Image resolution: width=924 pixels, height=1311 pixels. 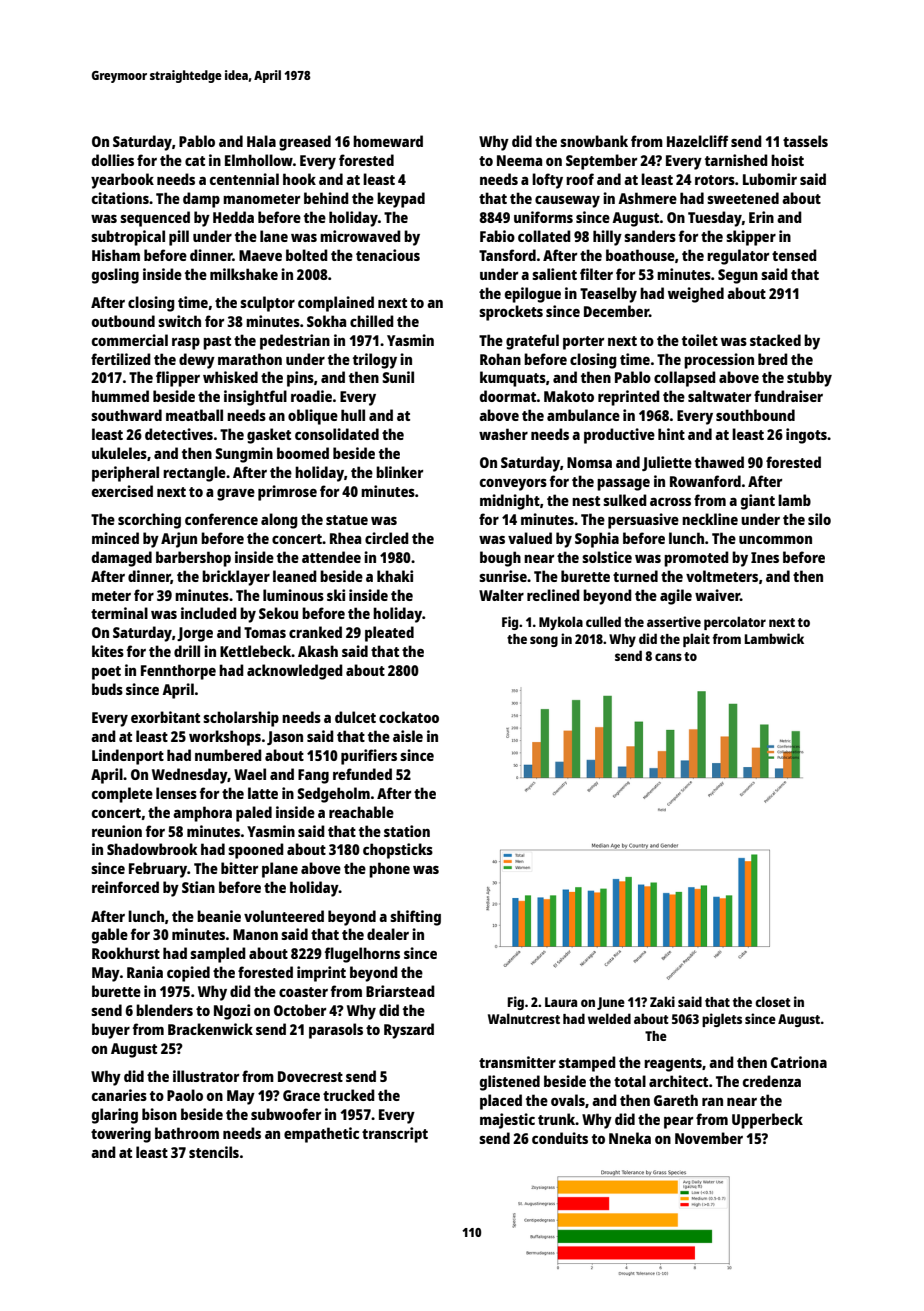 I want to click on pleated, so click(x=389, y=634).
